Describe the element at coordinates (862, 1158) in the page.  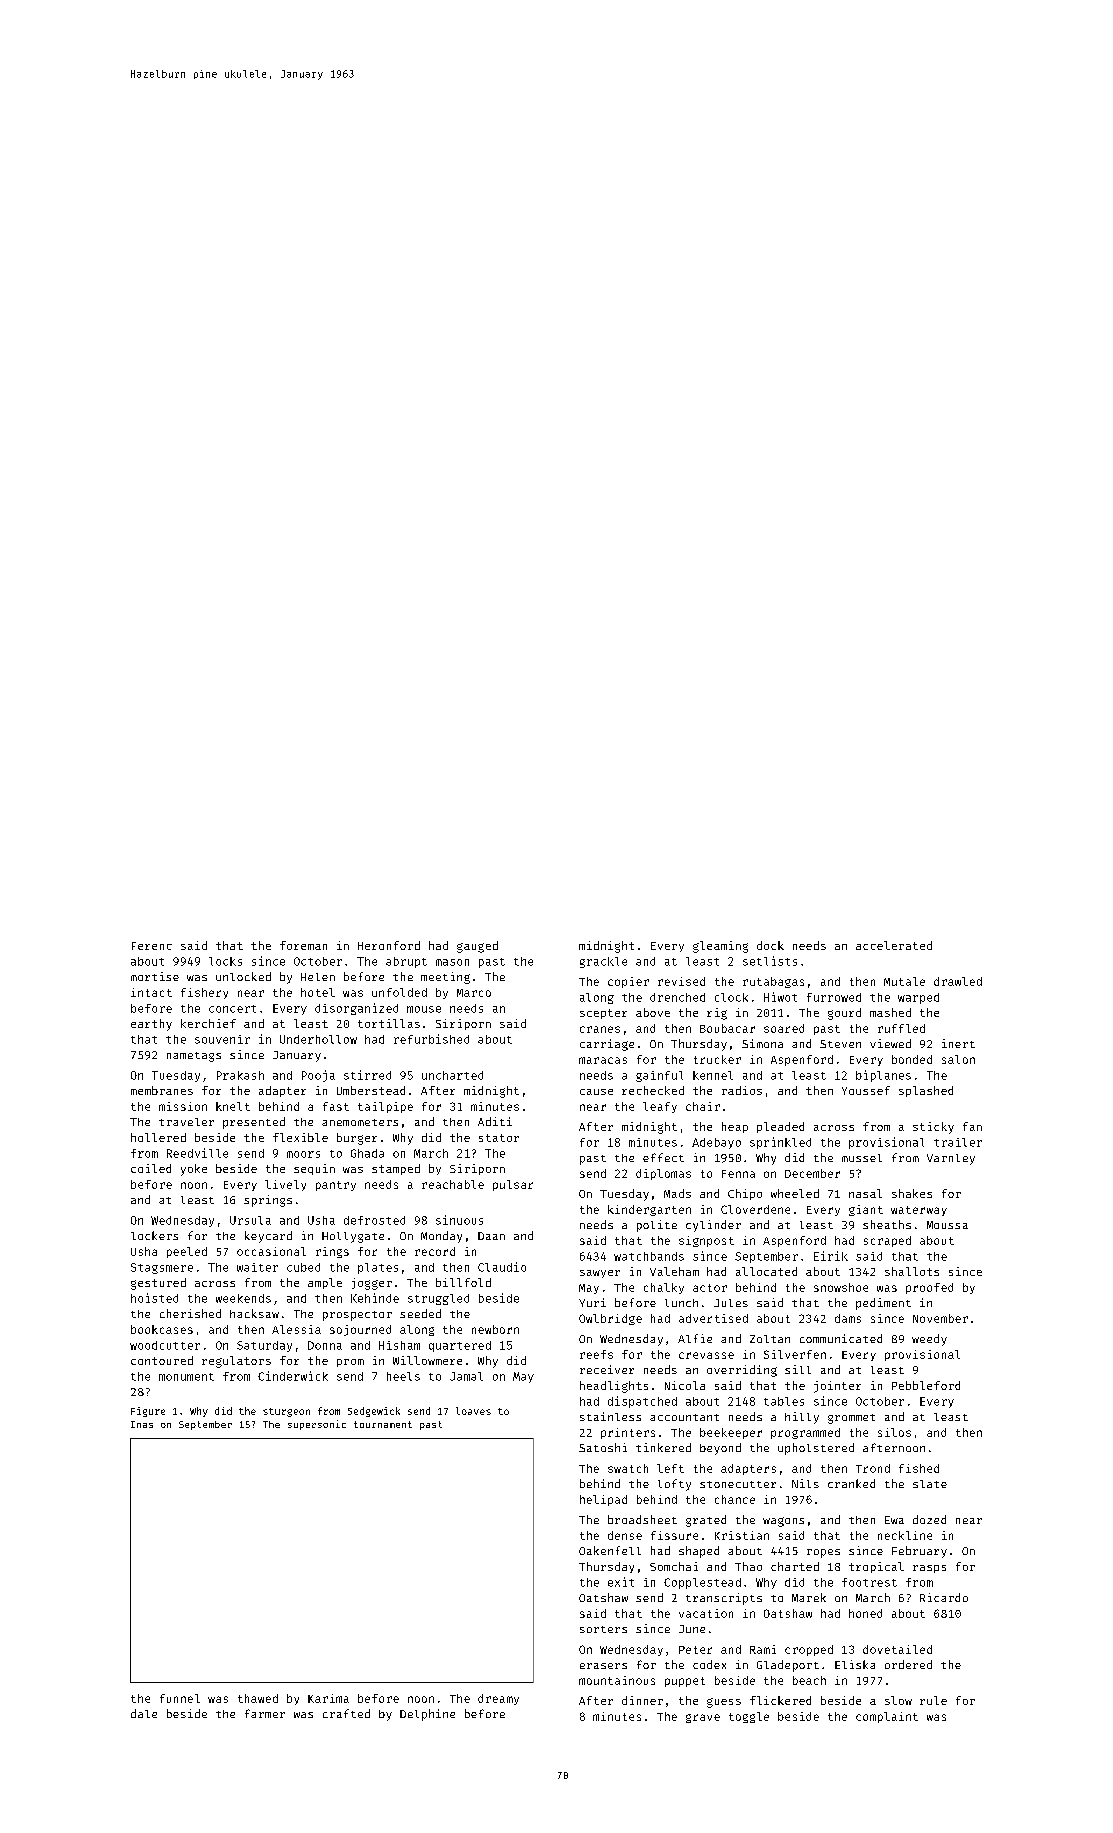
I see `mussel` at that location.
